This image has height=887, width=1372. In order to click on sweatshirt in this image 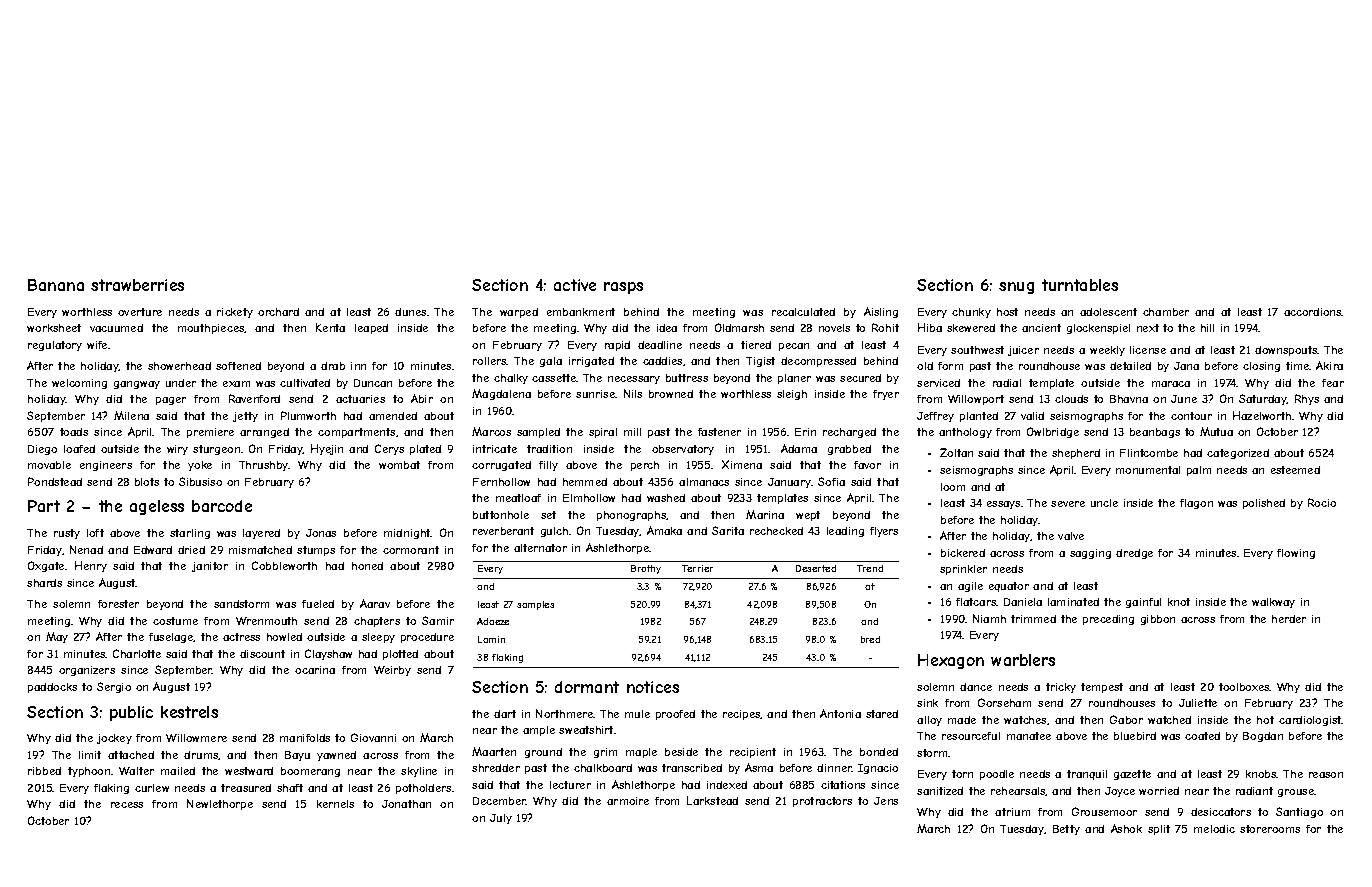, I will do `click(586, 730)`.
